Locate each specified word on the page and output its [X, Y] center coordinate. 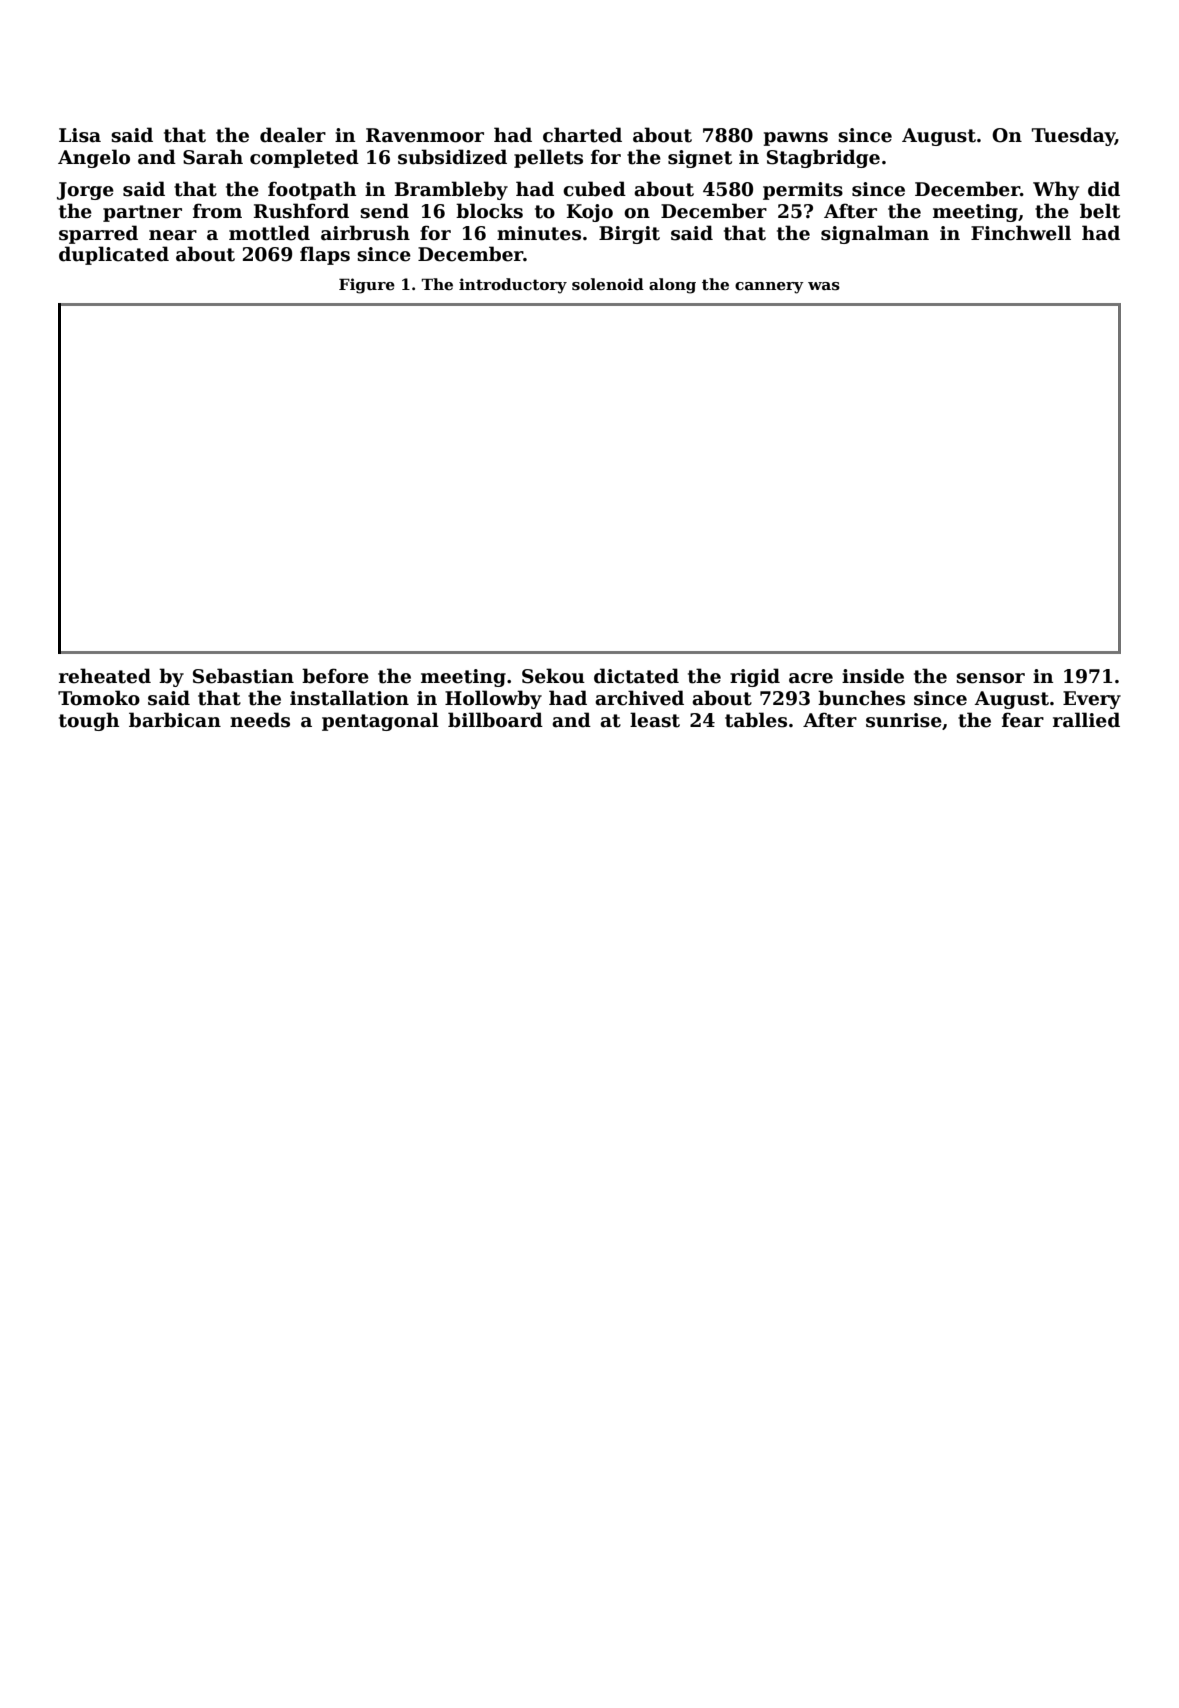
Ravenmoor [425, 135]
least [655, 720]
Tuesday [1073, 136]
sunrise [904, 720]
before [335, 676]
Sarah [213, 157]
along [672, 286]
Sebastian [243, 676]
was [824, 286]
